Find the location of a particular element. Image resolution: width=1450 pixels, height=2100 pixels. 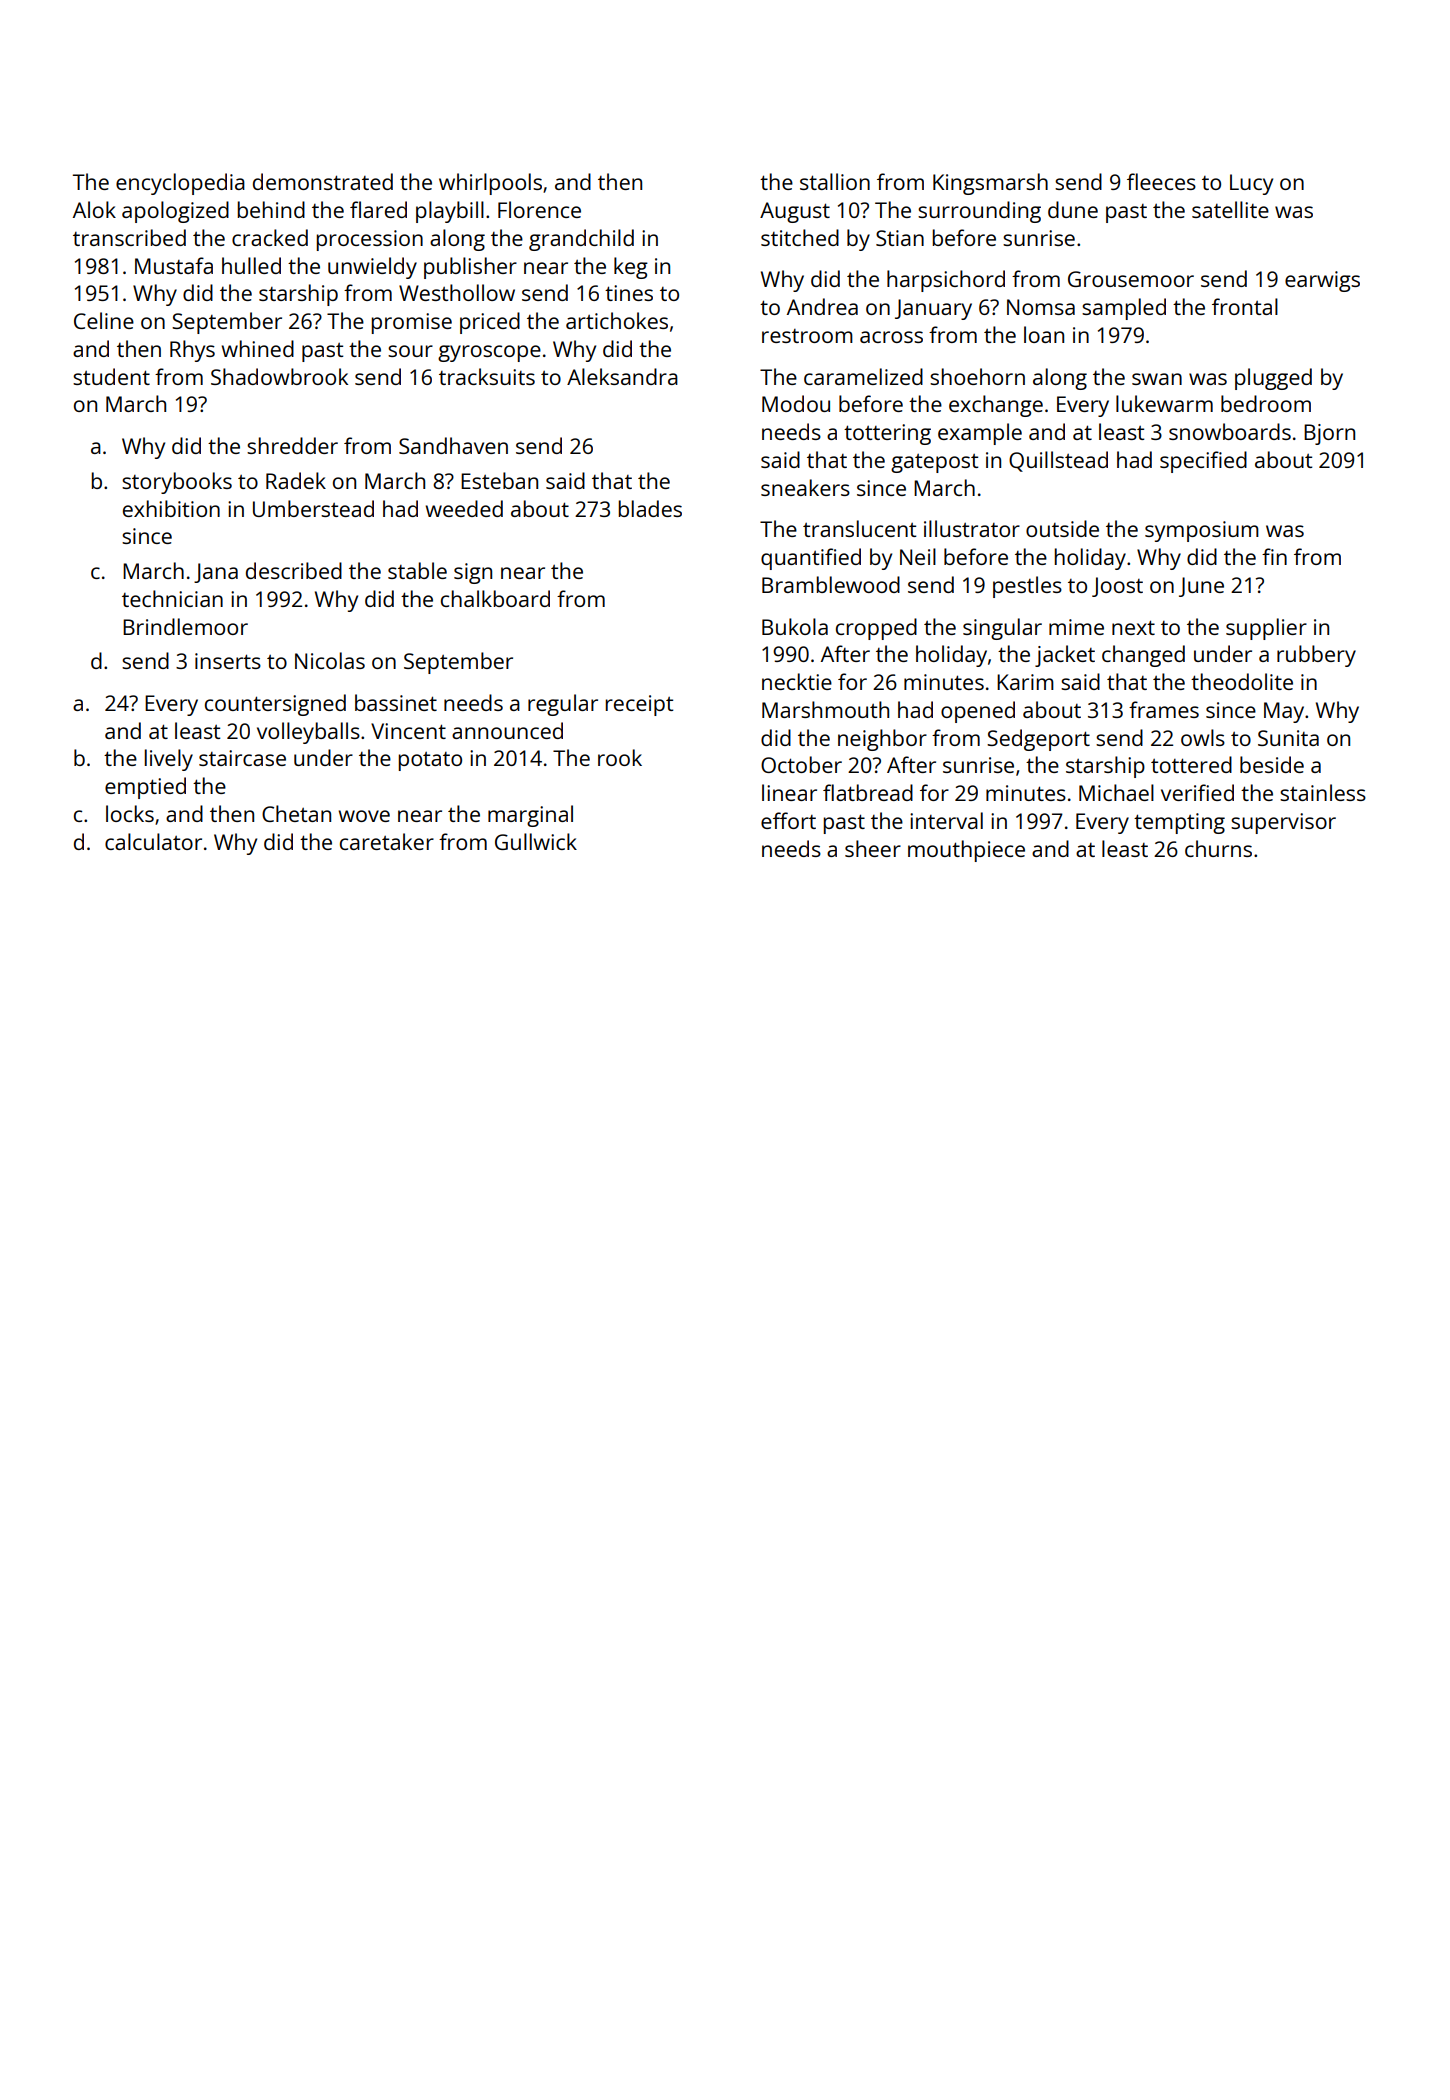

encyclopedia is located at coordinates (180, 184).
